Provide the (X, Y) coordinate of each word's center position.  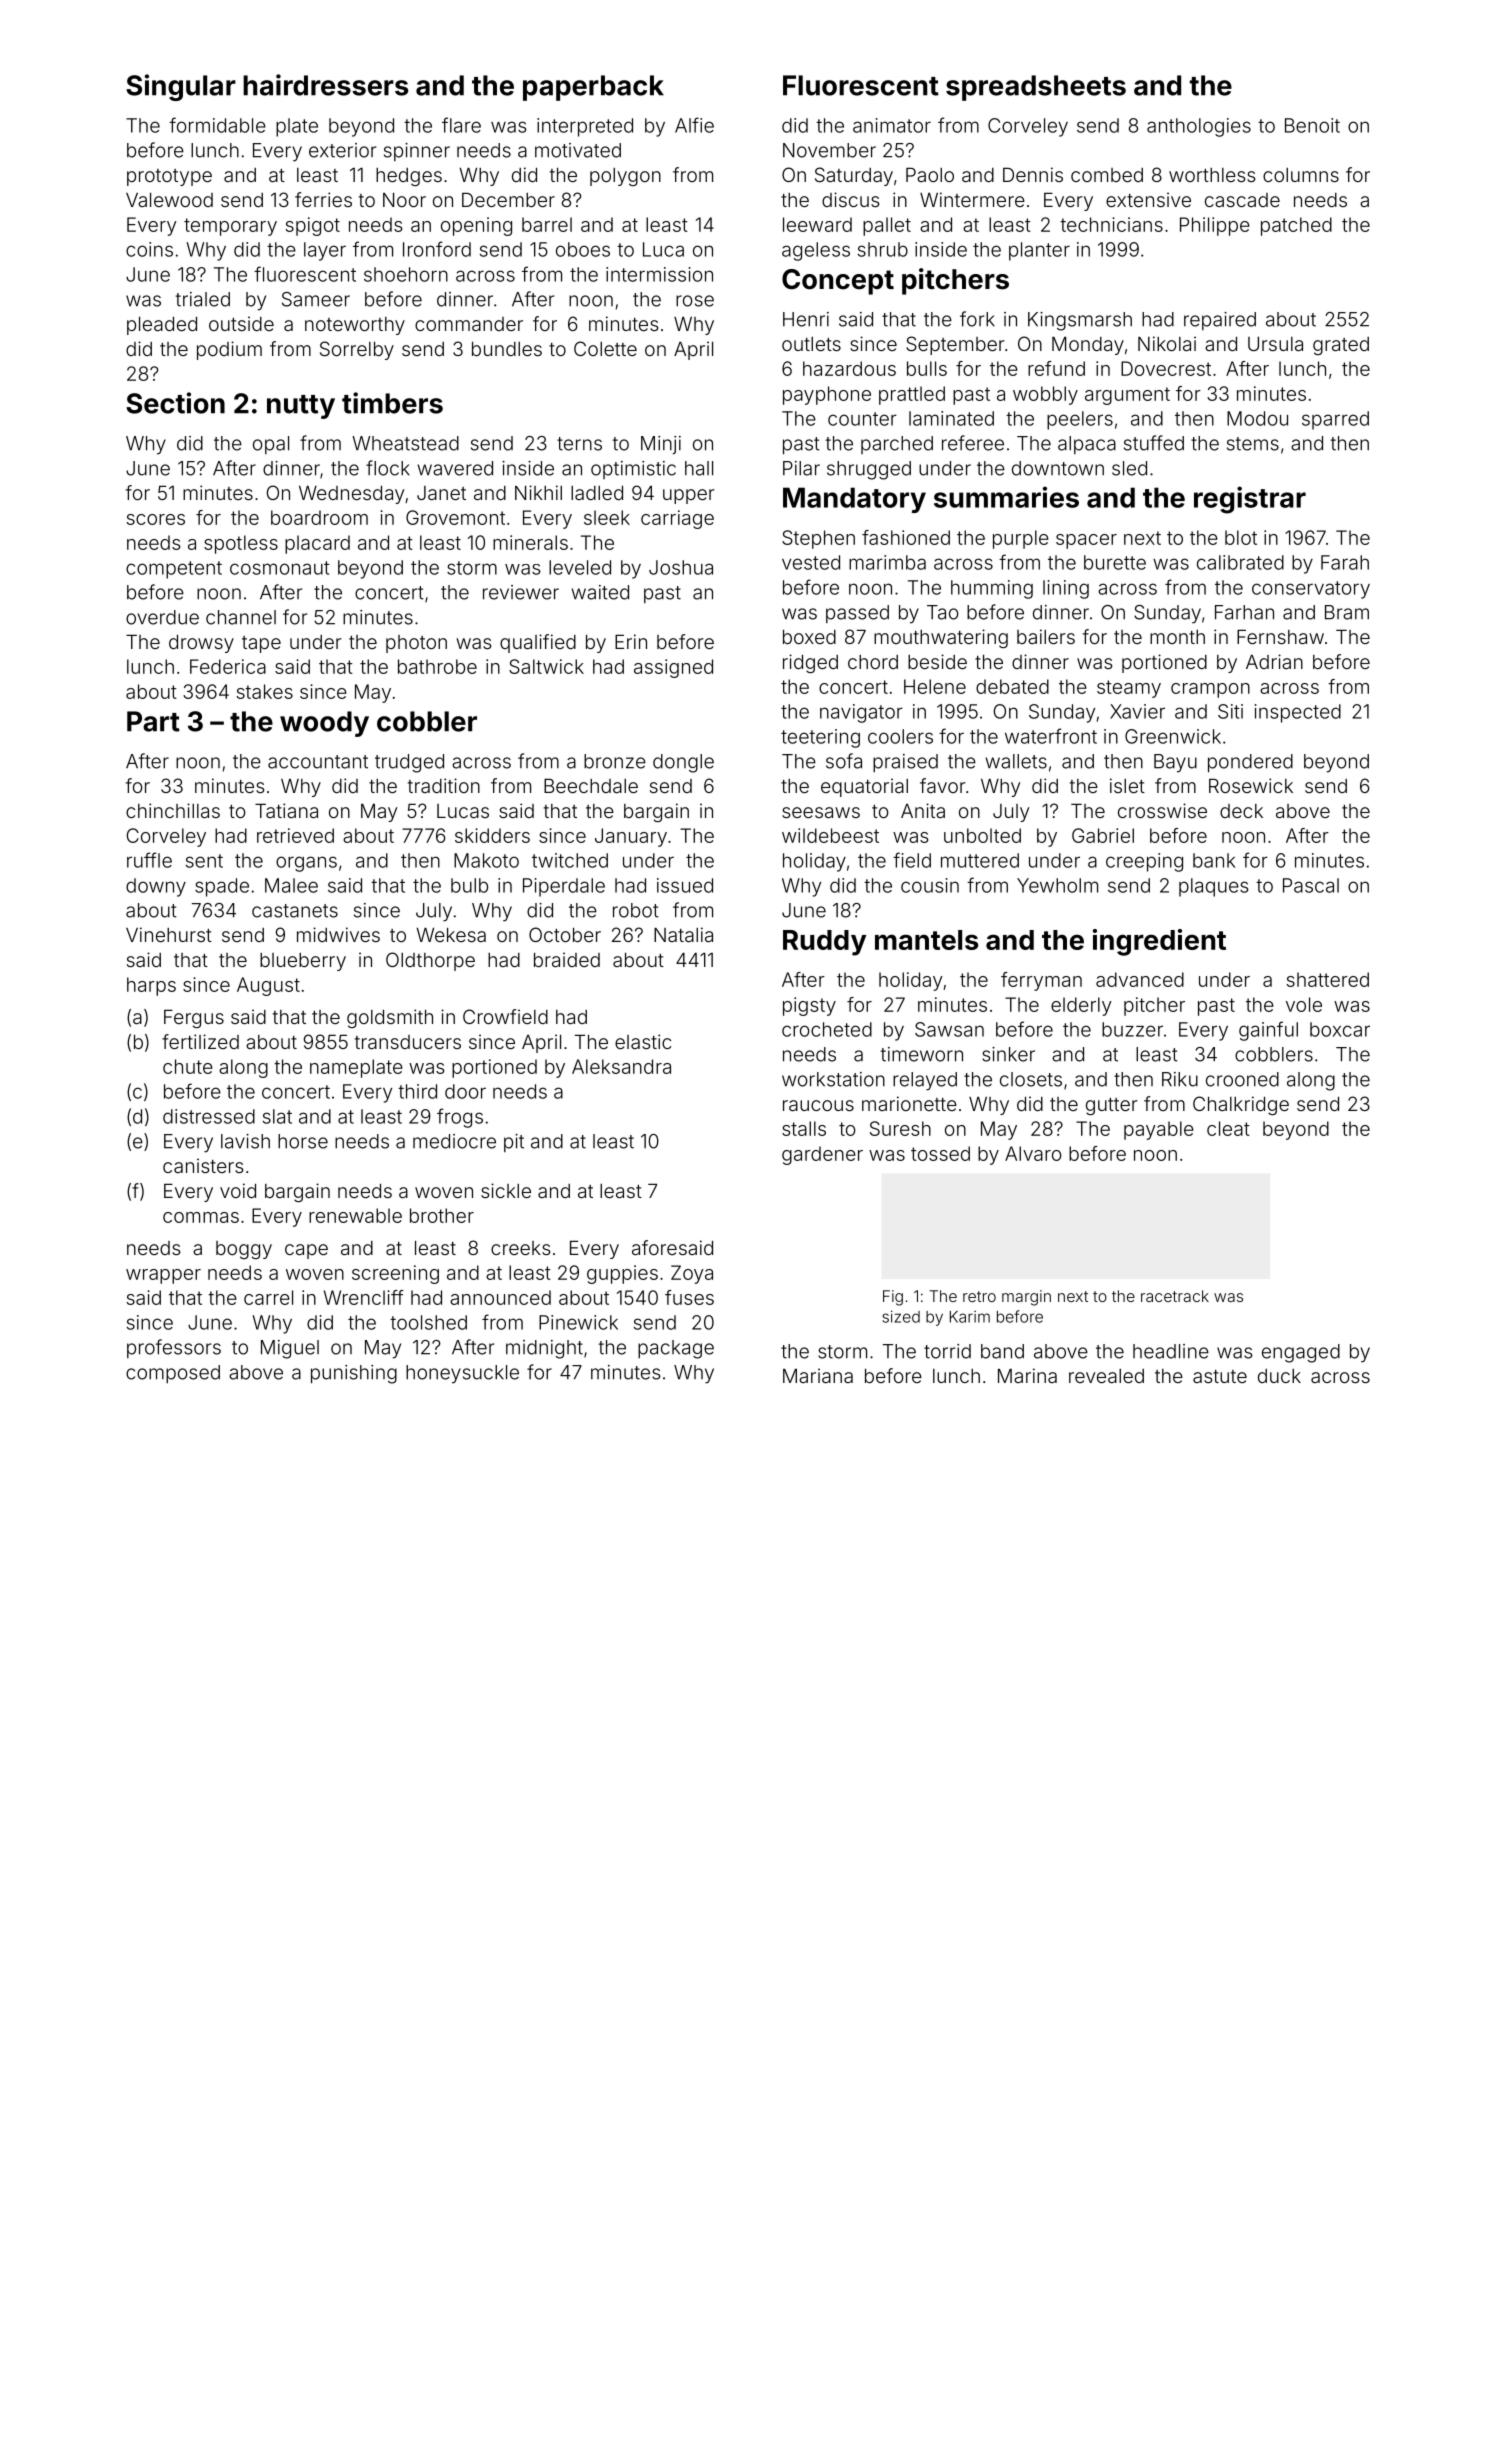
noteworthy (355, 326)
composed (173, 1374)
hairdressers (325, 85)
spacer (1086, 541)
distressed (209, 1116)
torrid (947, 1351)
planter (1039, 251)
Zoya (692, 1274)
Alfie (694, 125)
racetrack (1175, 1296)
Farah (1345, 562)
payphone (827, 395)
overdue (162, 617)
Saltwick (546, 666)
